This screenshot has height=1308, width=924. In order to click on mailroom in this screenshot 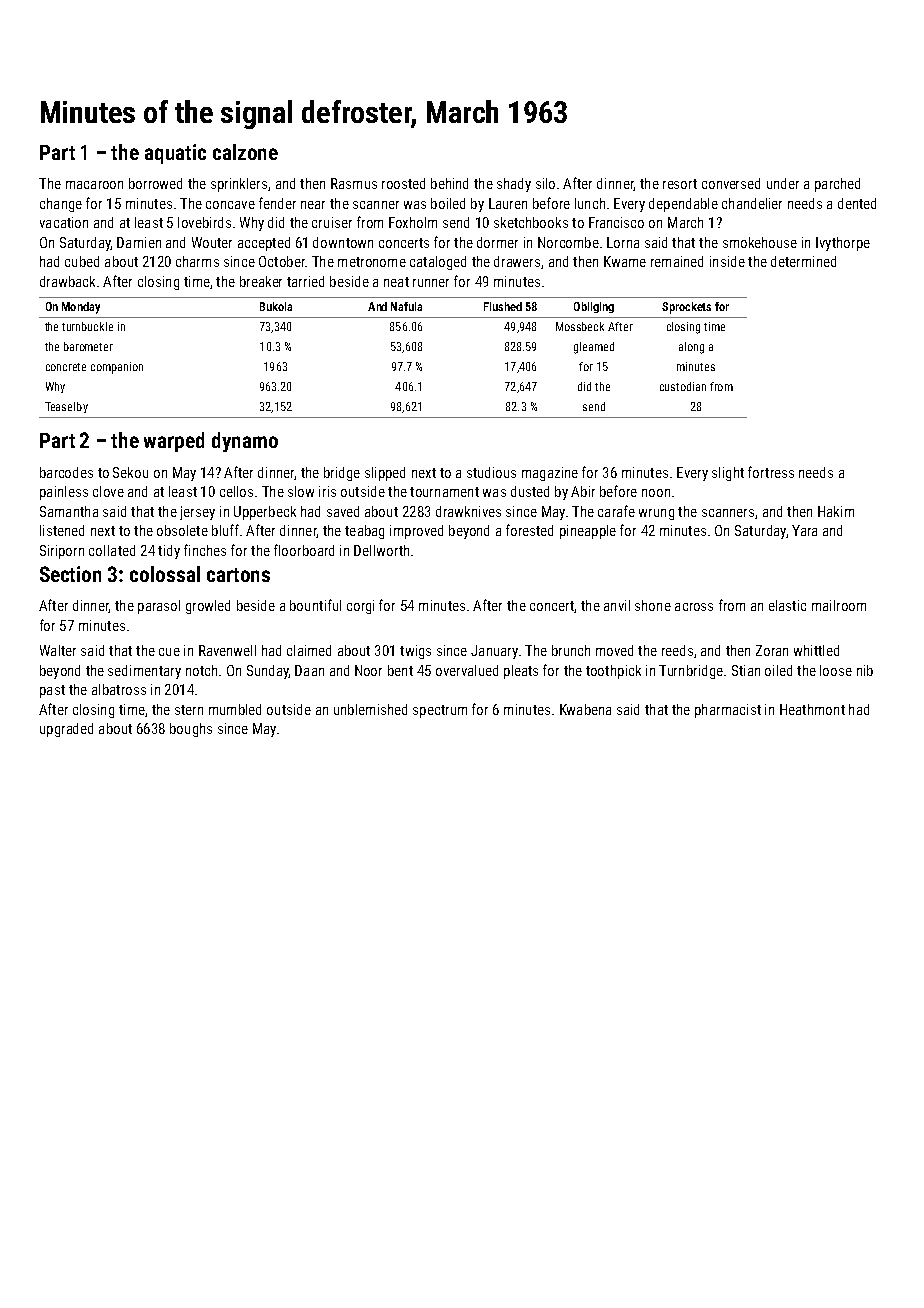, I will do `click(839, 605)`.
